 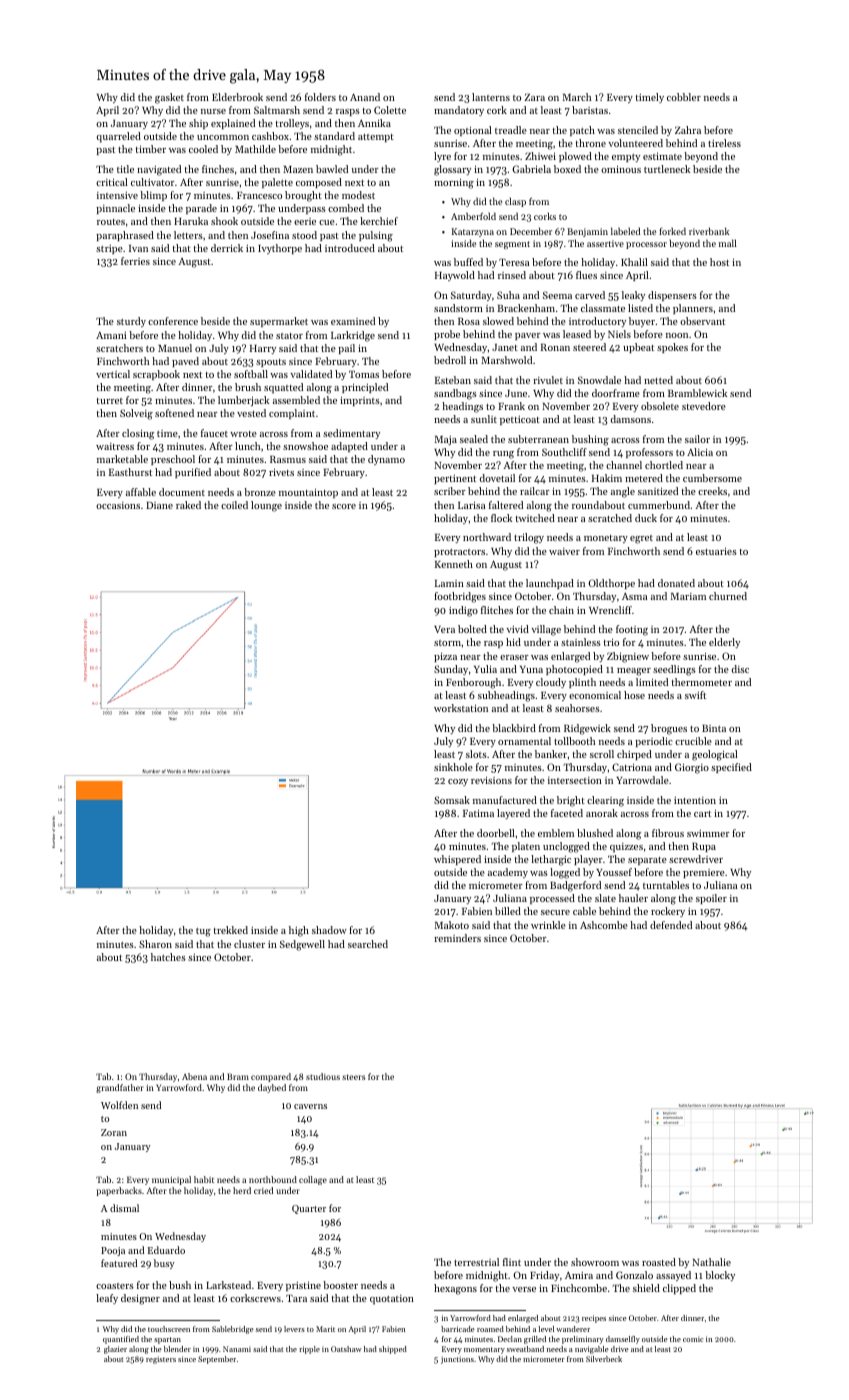 What do you see at coordinates (587, 232) in the screenshot?
I see `Benjamin` at bounding box center [587, 232].
